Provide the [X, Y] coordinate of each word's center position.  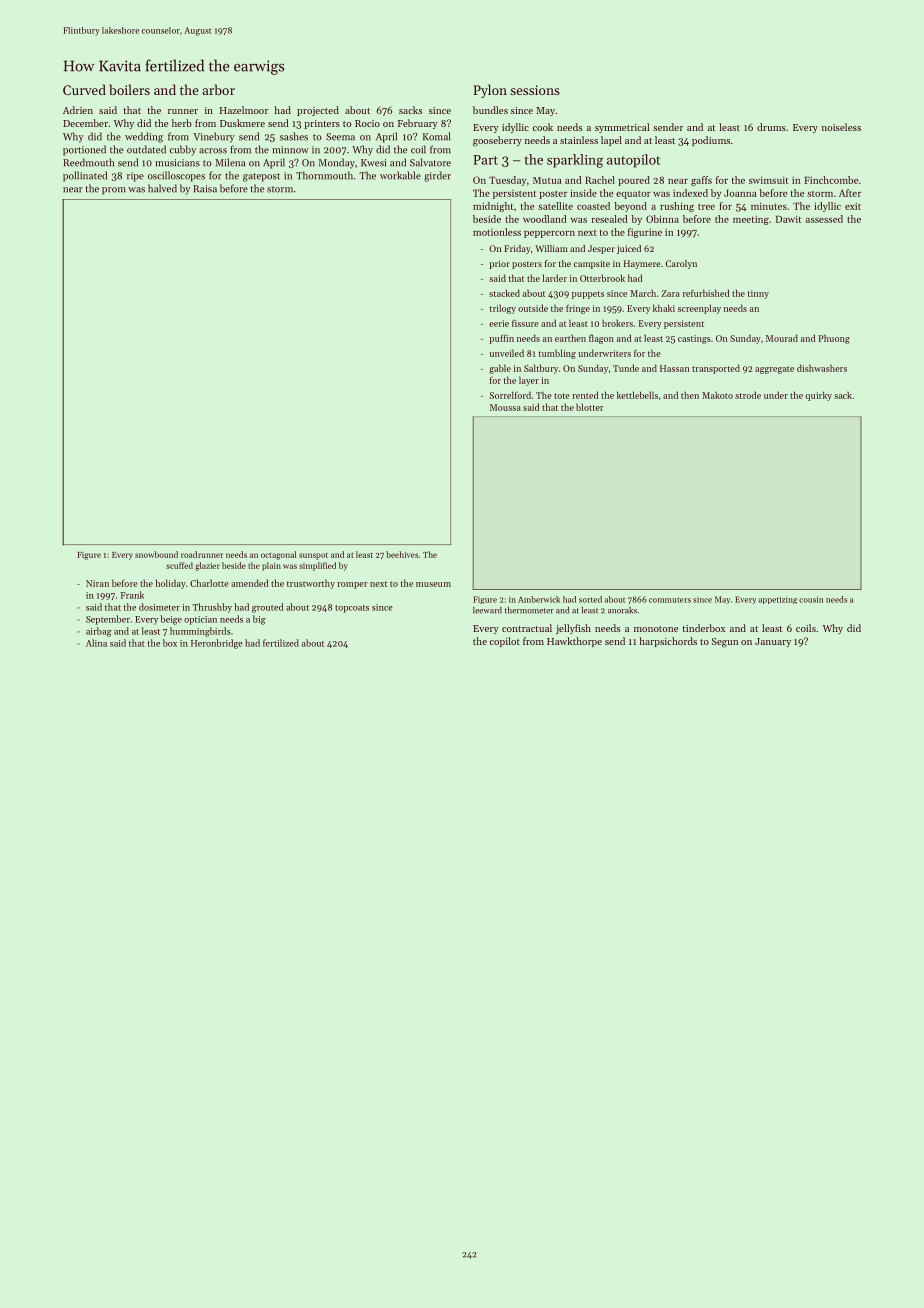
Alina [96, 643]
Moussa [505, 407]
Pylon [490, 91]
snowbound [156, 554]
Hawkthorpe [574, 642]
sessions [535, 90]
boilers [129, 89]
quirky [818, 396]
